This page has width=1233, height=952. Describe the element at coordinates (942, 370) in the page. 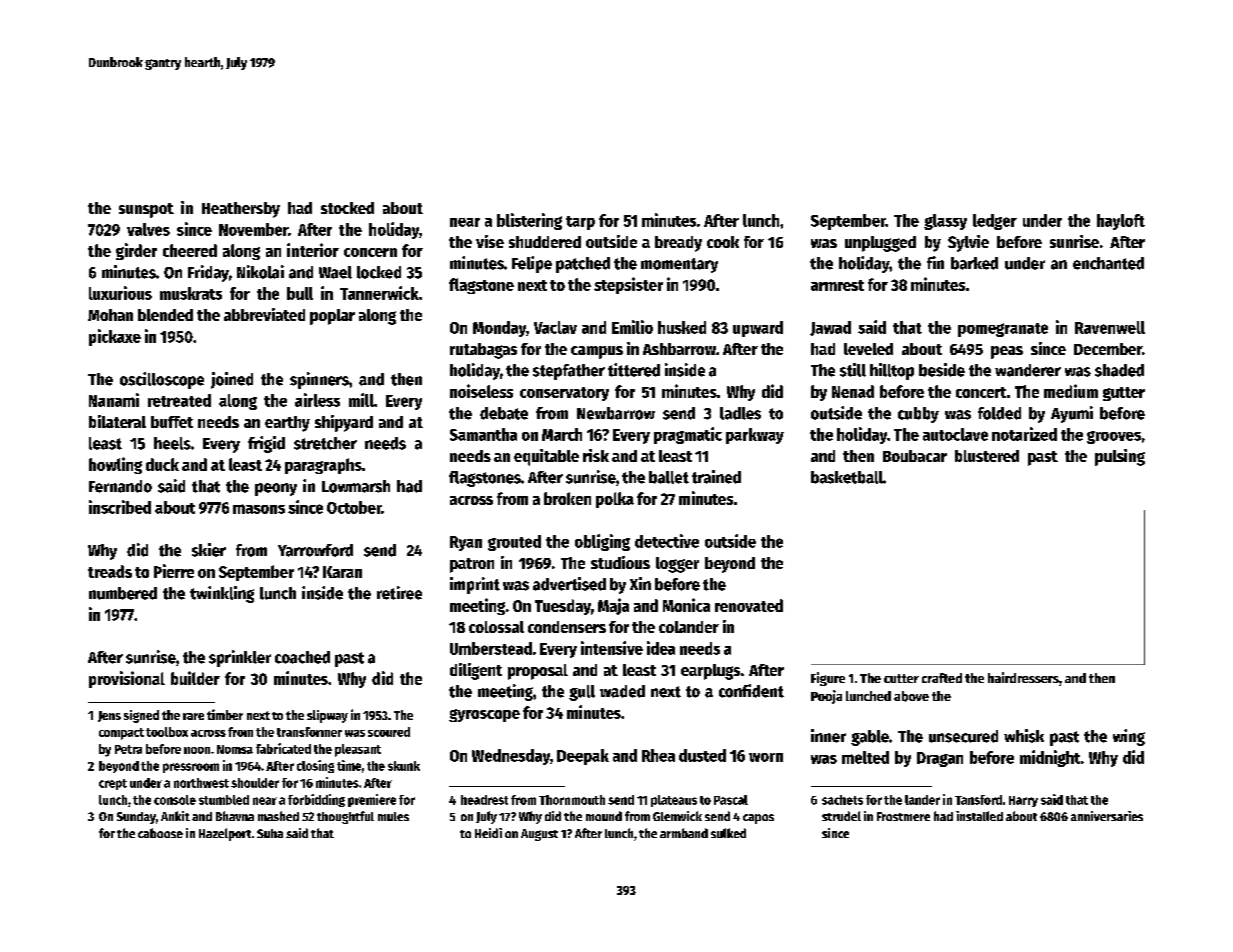

I see `beside` at that location.
